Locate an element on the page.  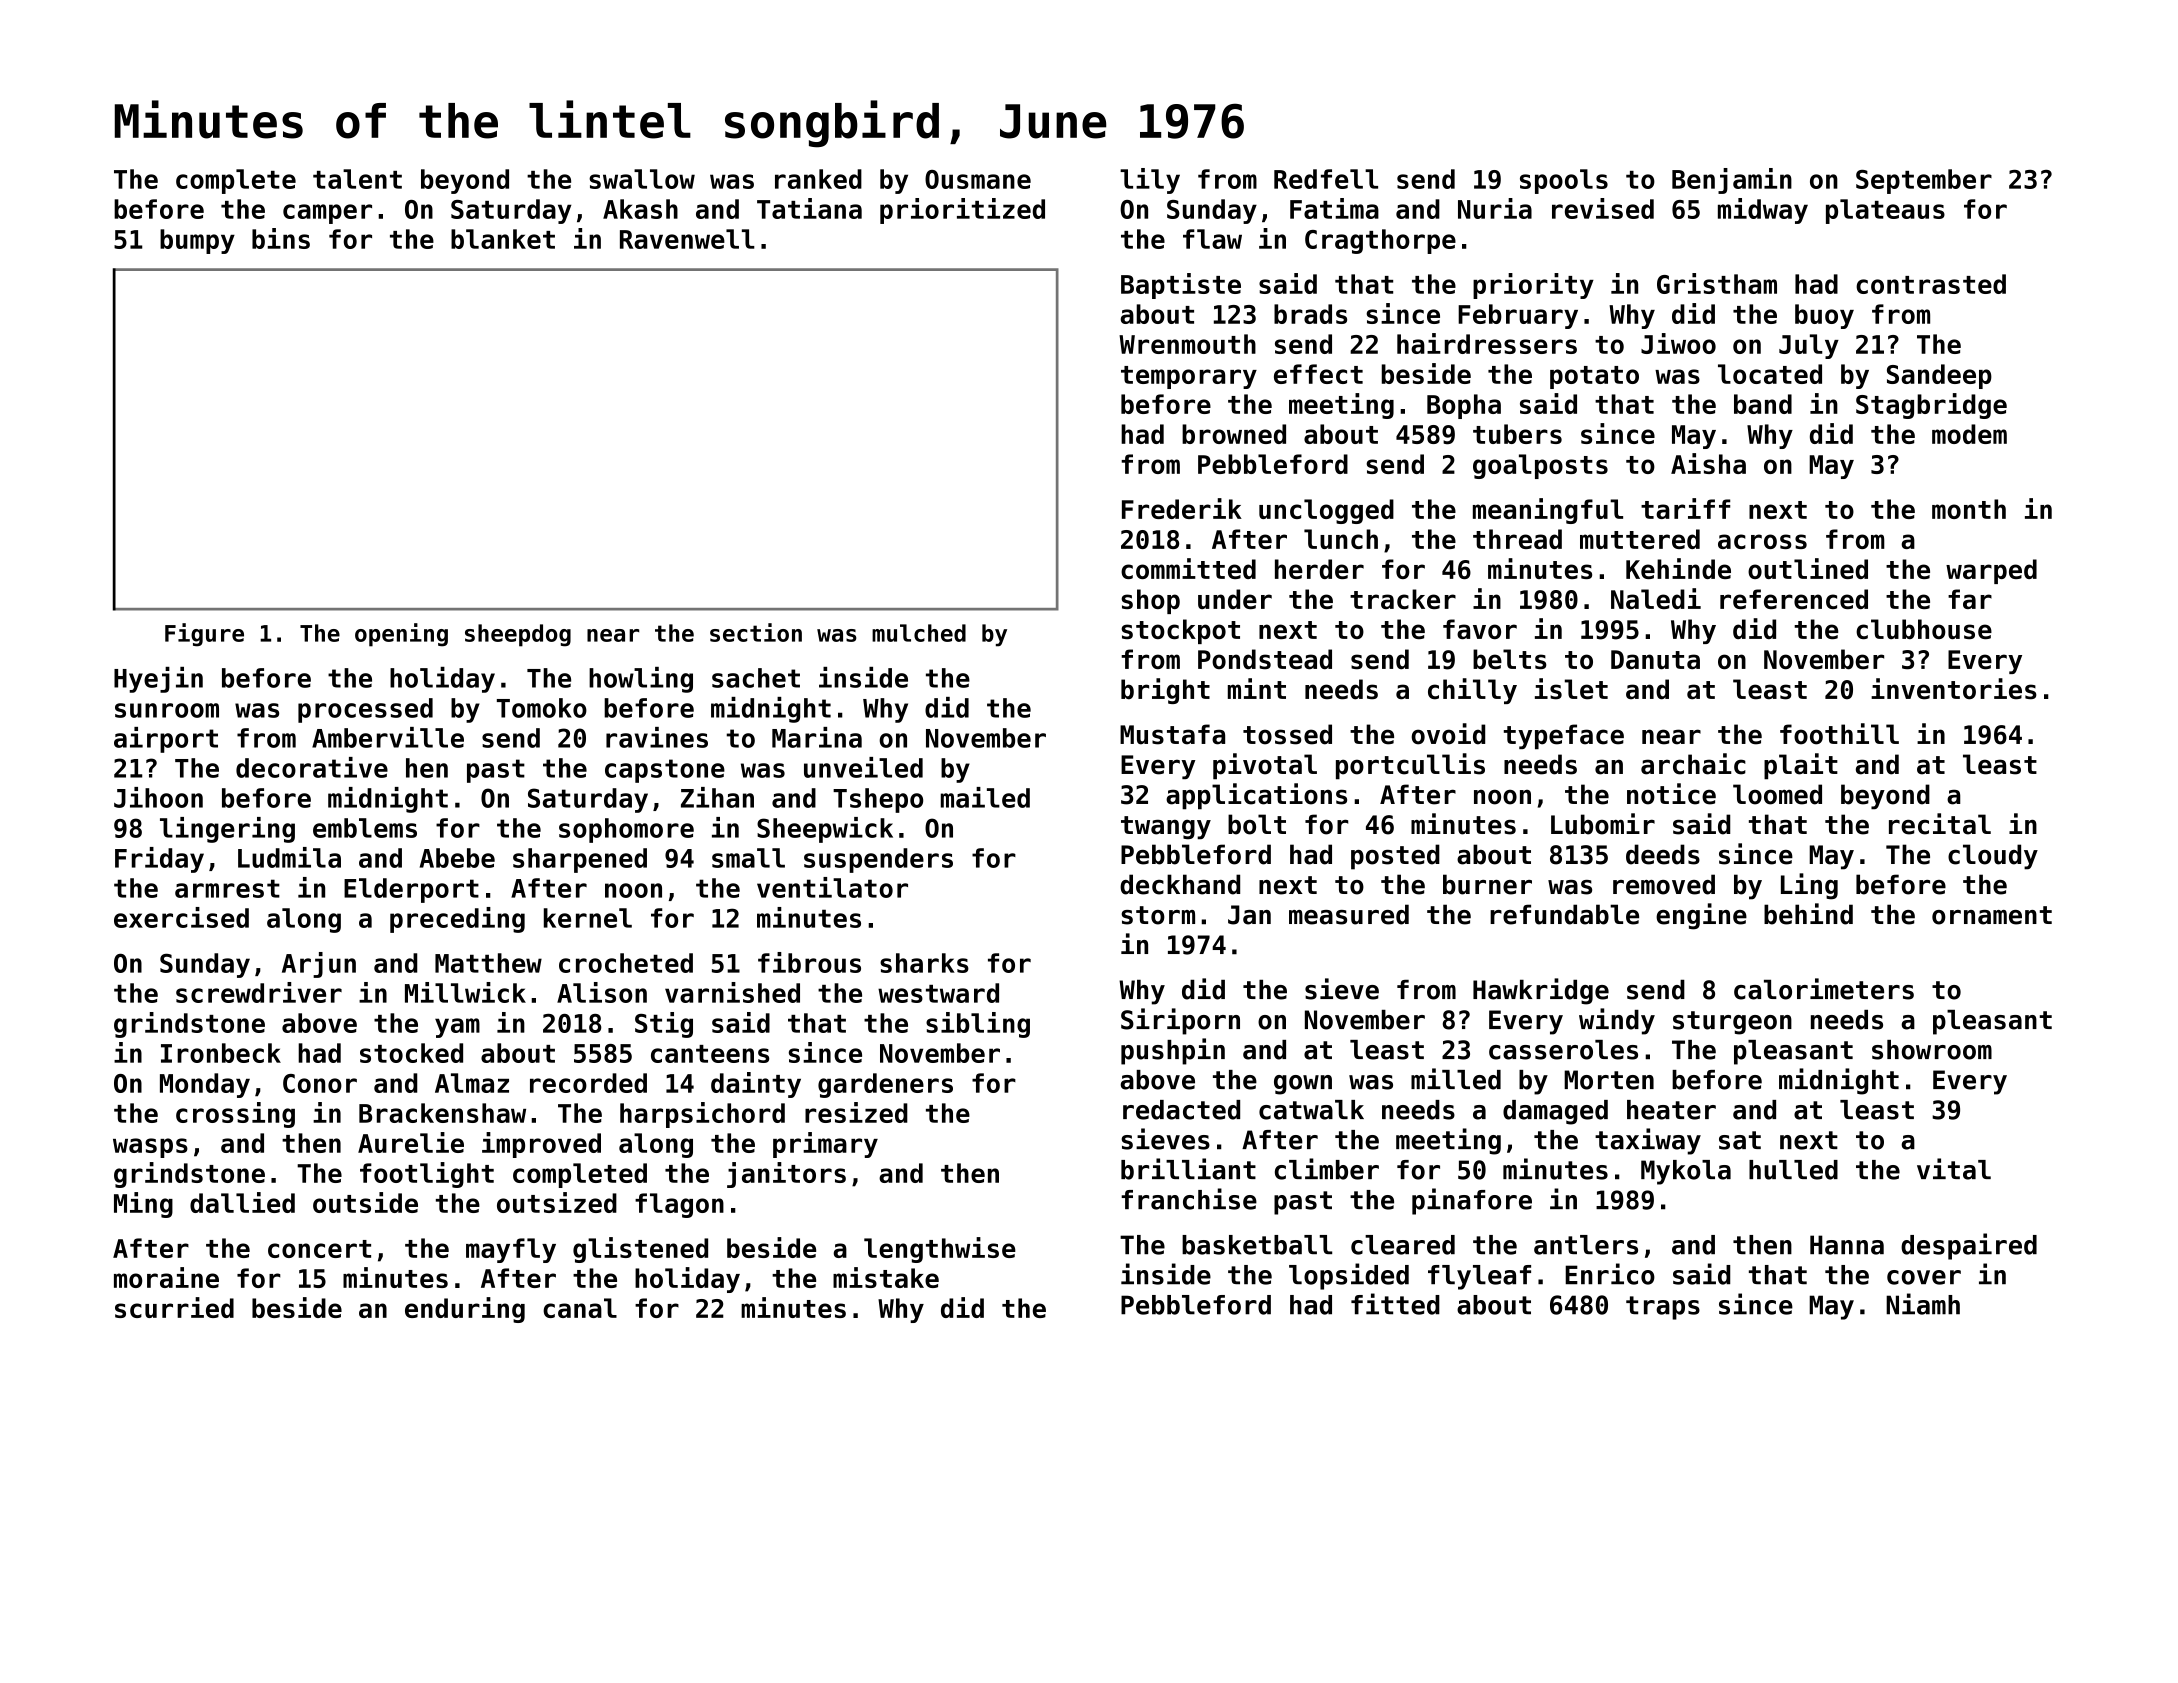
cloudy is located at coordinates (1993, 857).
